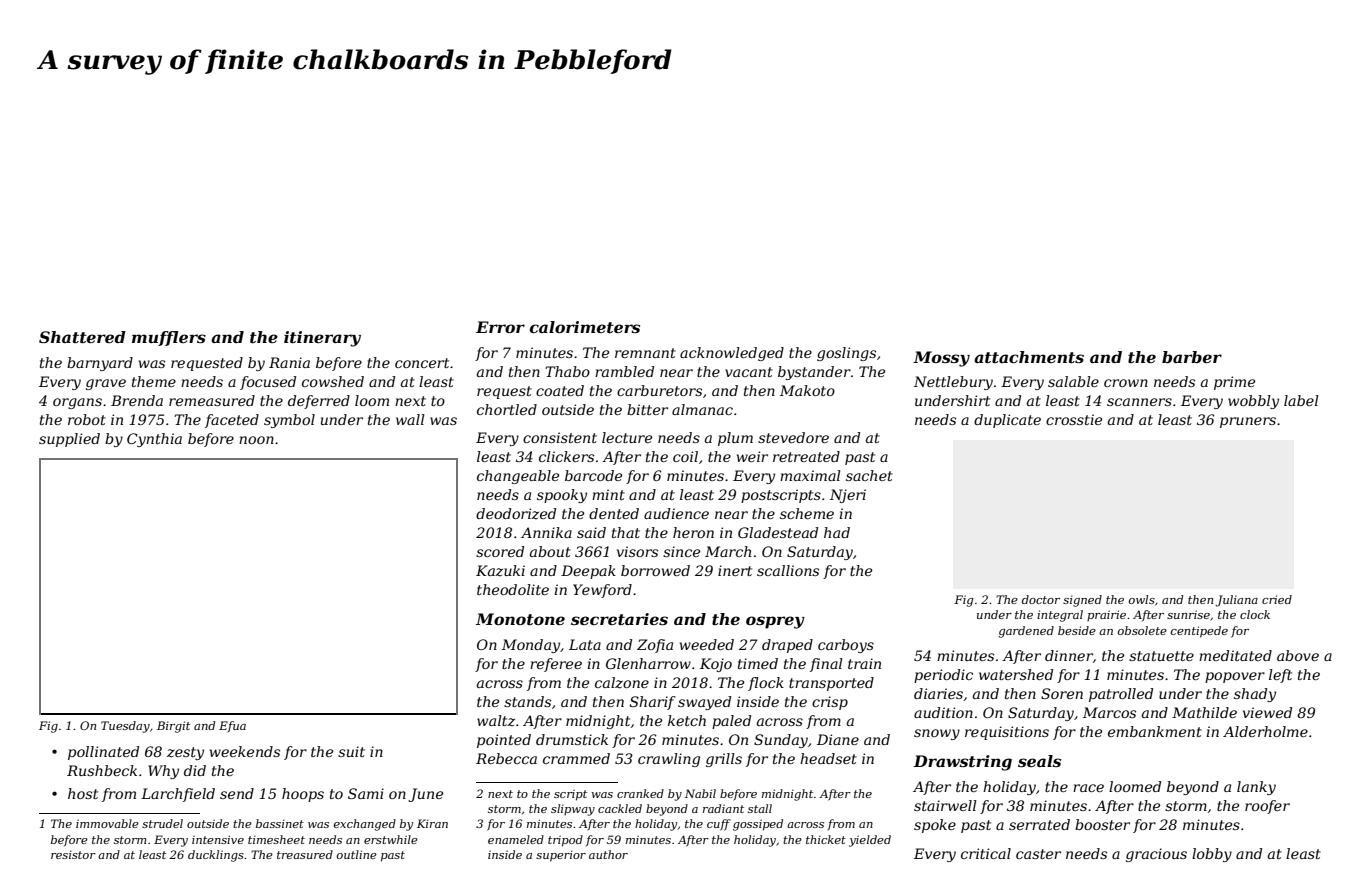  What do you see at coordinates (410, 419) in the image?
I see `wall` at bounding box center [410, 419].
